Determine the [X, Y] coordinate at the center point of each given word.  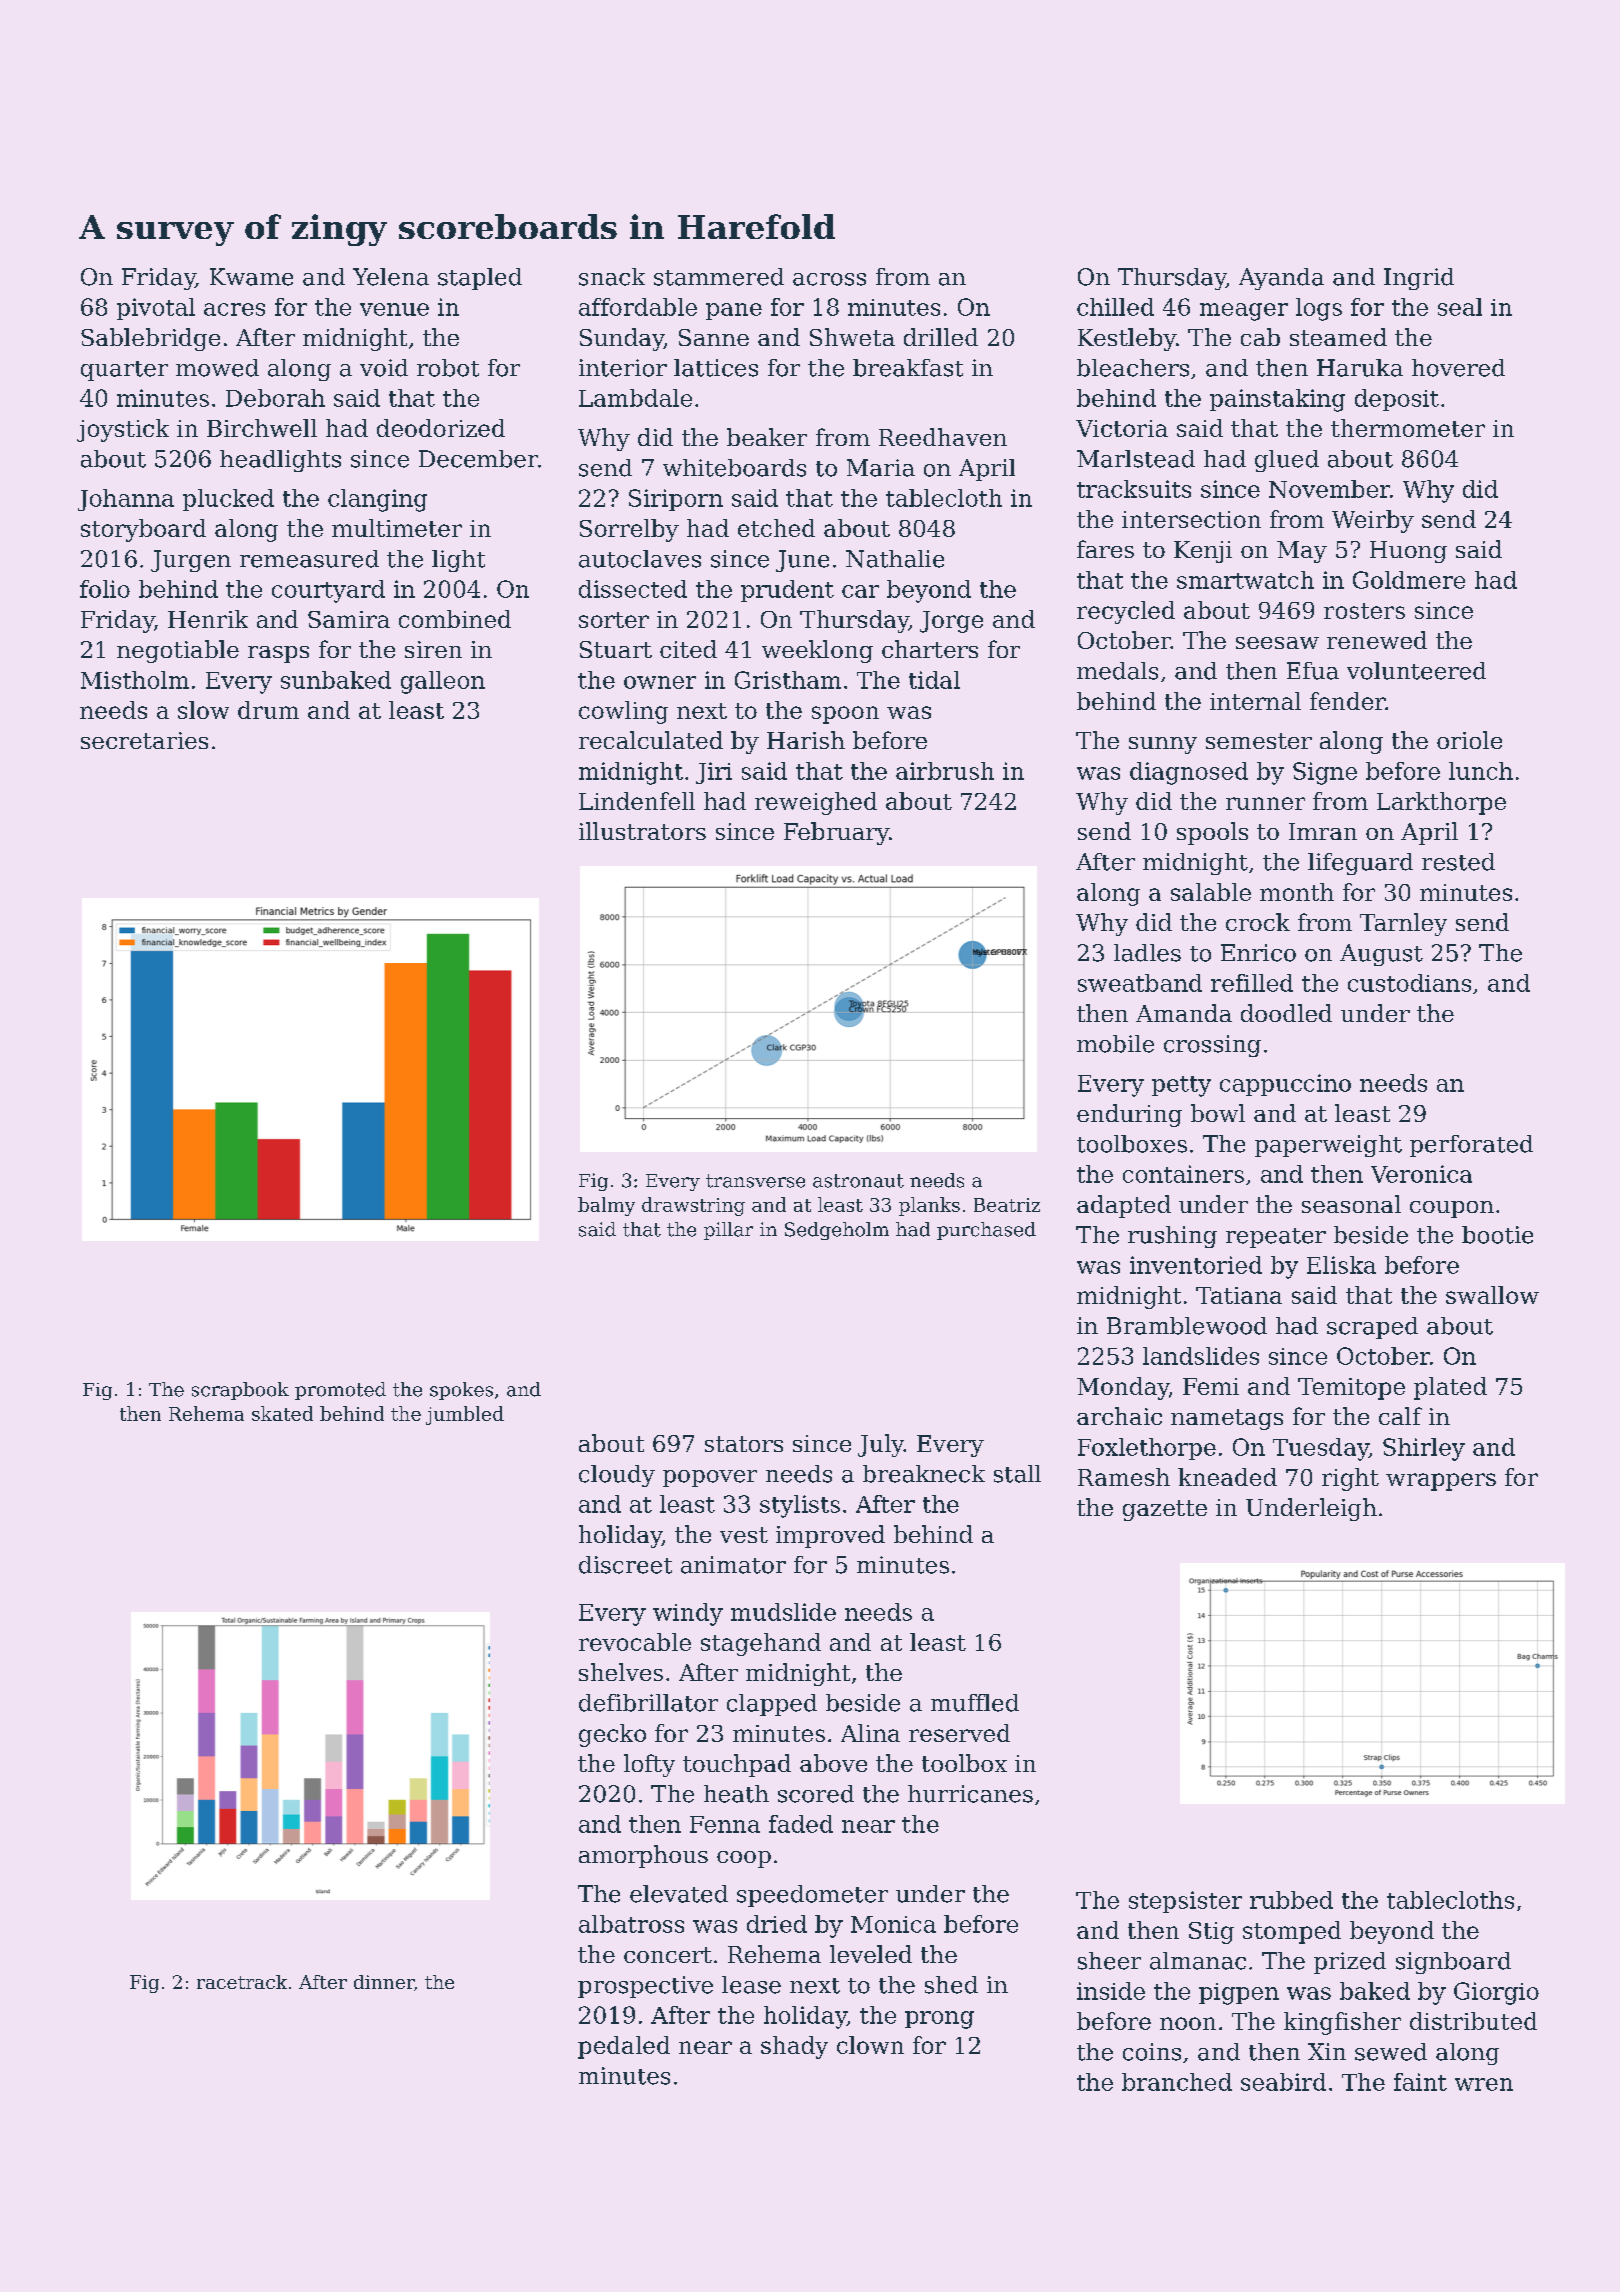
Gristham [788, 680]
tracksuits [1134, 489]
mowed [217, 368]
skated [282, 1413]
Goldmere [1409, 580]
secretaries [144, 740]
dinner [384, 1982]
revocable [635, 1642]
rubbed [1291, 1900]
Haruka [1360, 368]
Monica [893, 1924]
